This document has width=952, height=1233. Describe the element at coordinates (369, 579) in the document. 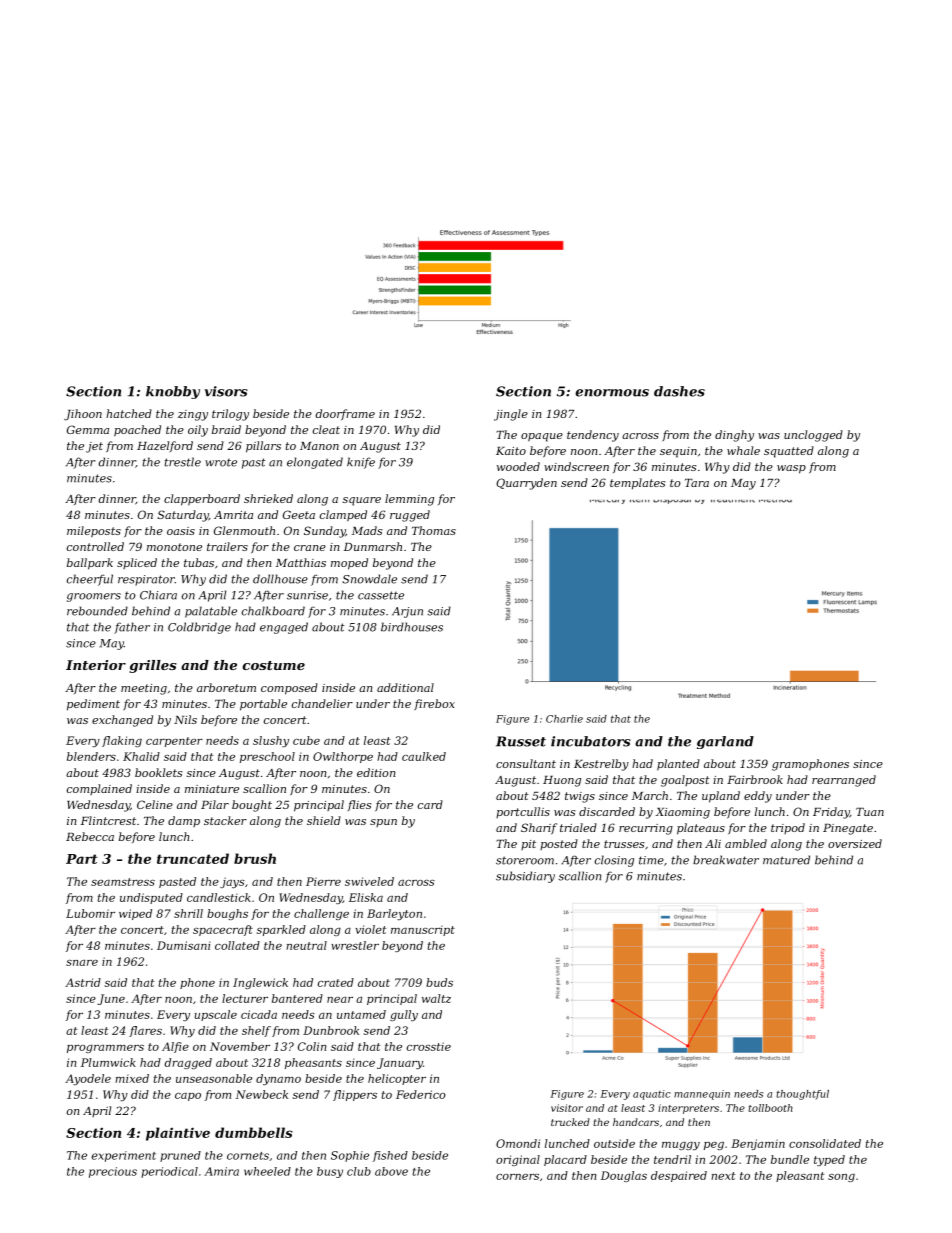

I see `Snowdale` at that location.
